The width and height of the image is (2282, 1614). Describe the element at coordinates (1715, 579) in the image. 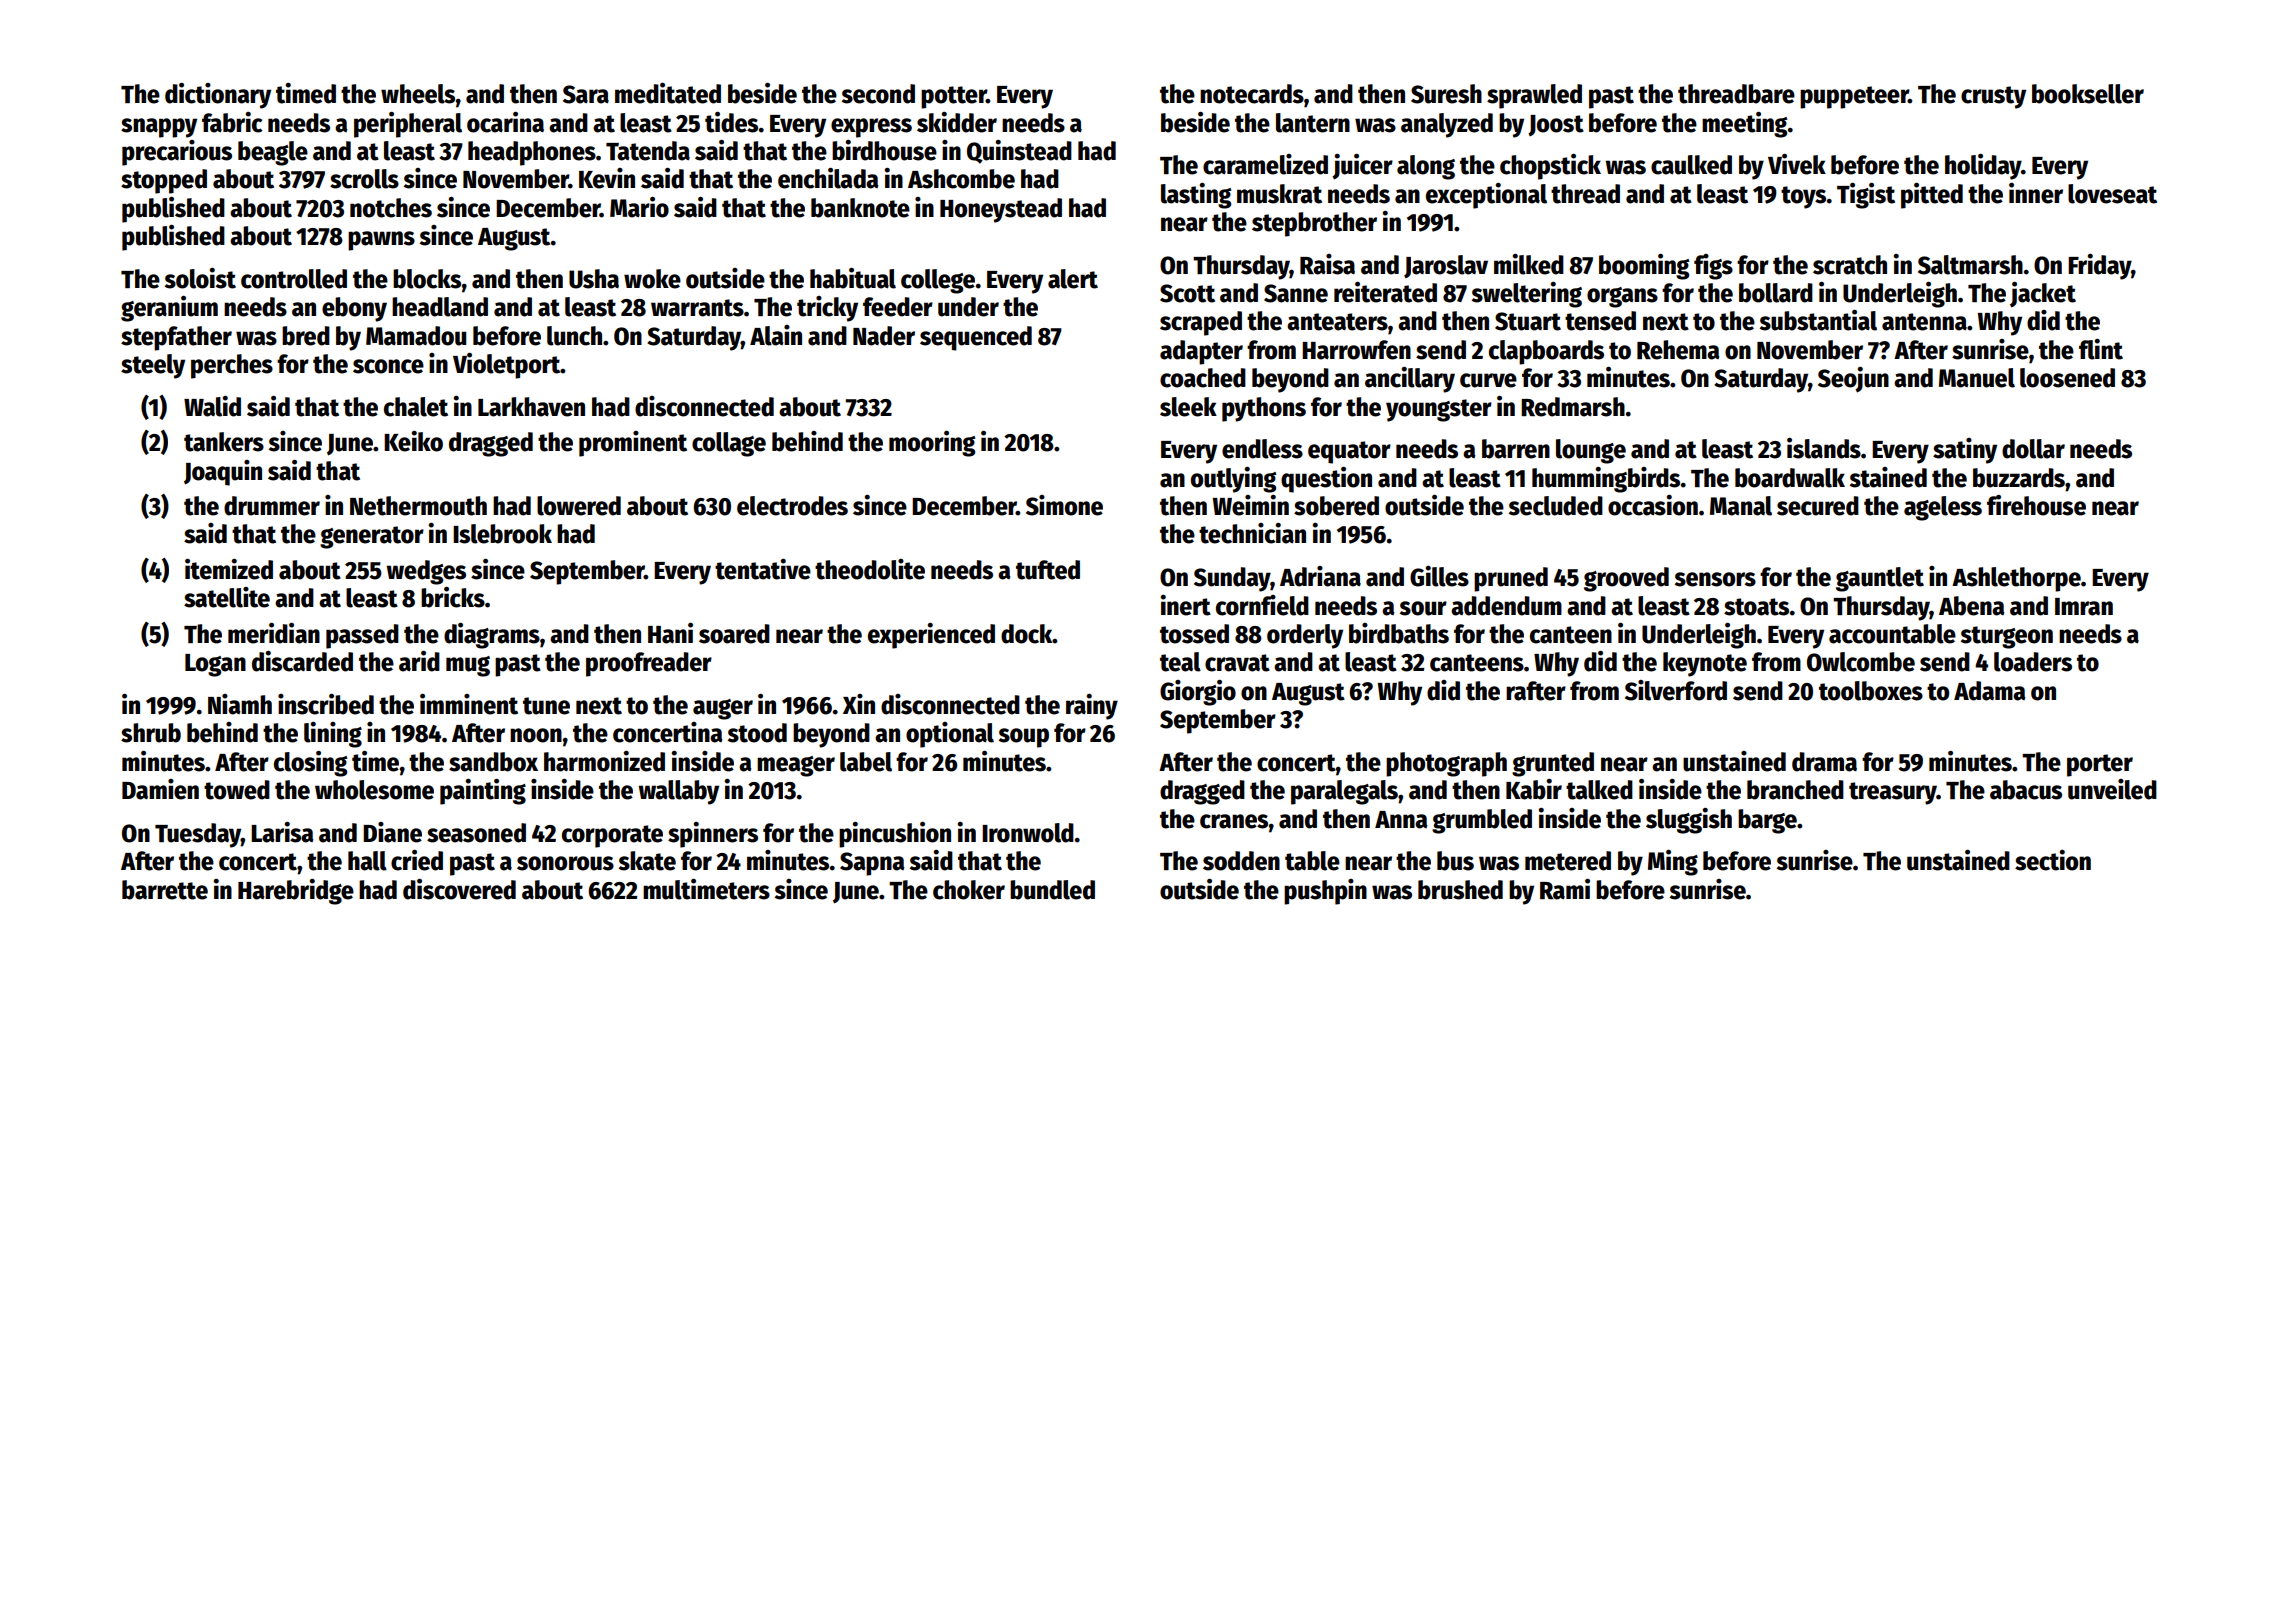

I see `sensors` at that location.
